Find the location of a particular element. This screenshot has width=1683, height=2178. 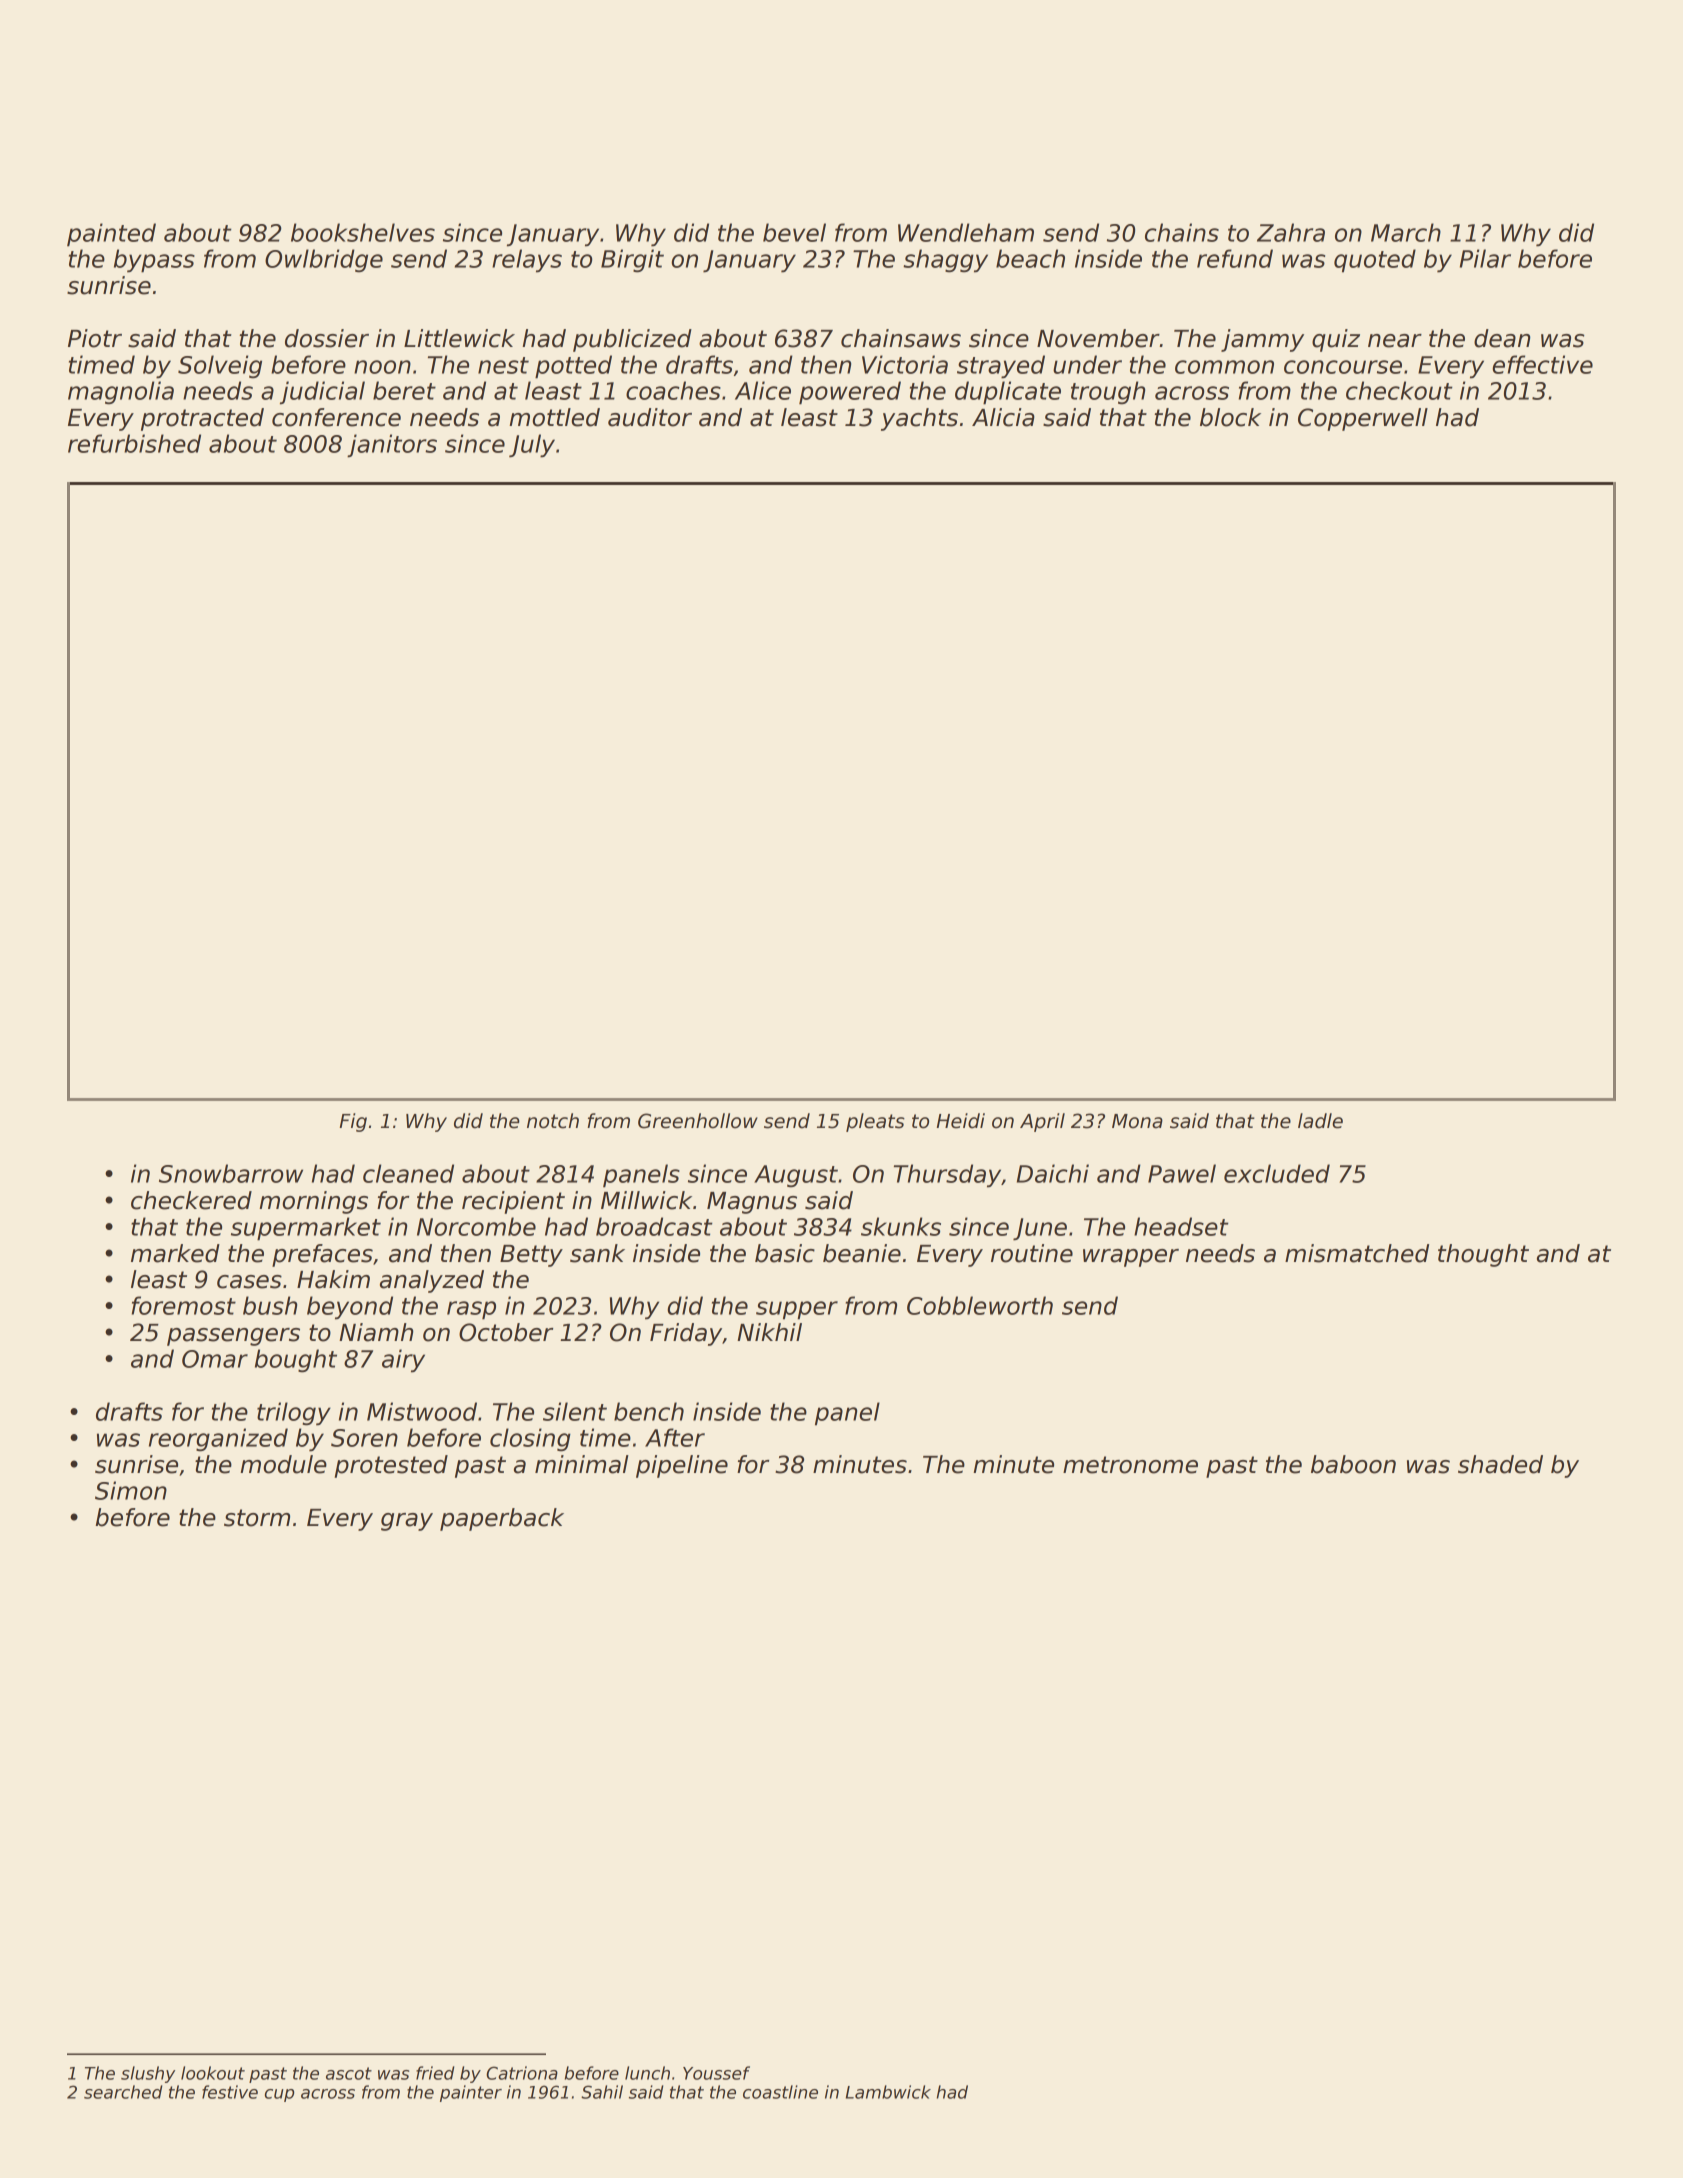

refurbished is located at coordinates (134, 443).
